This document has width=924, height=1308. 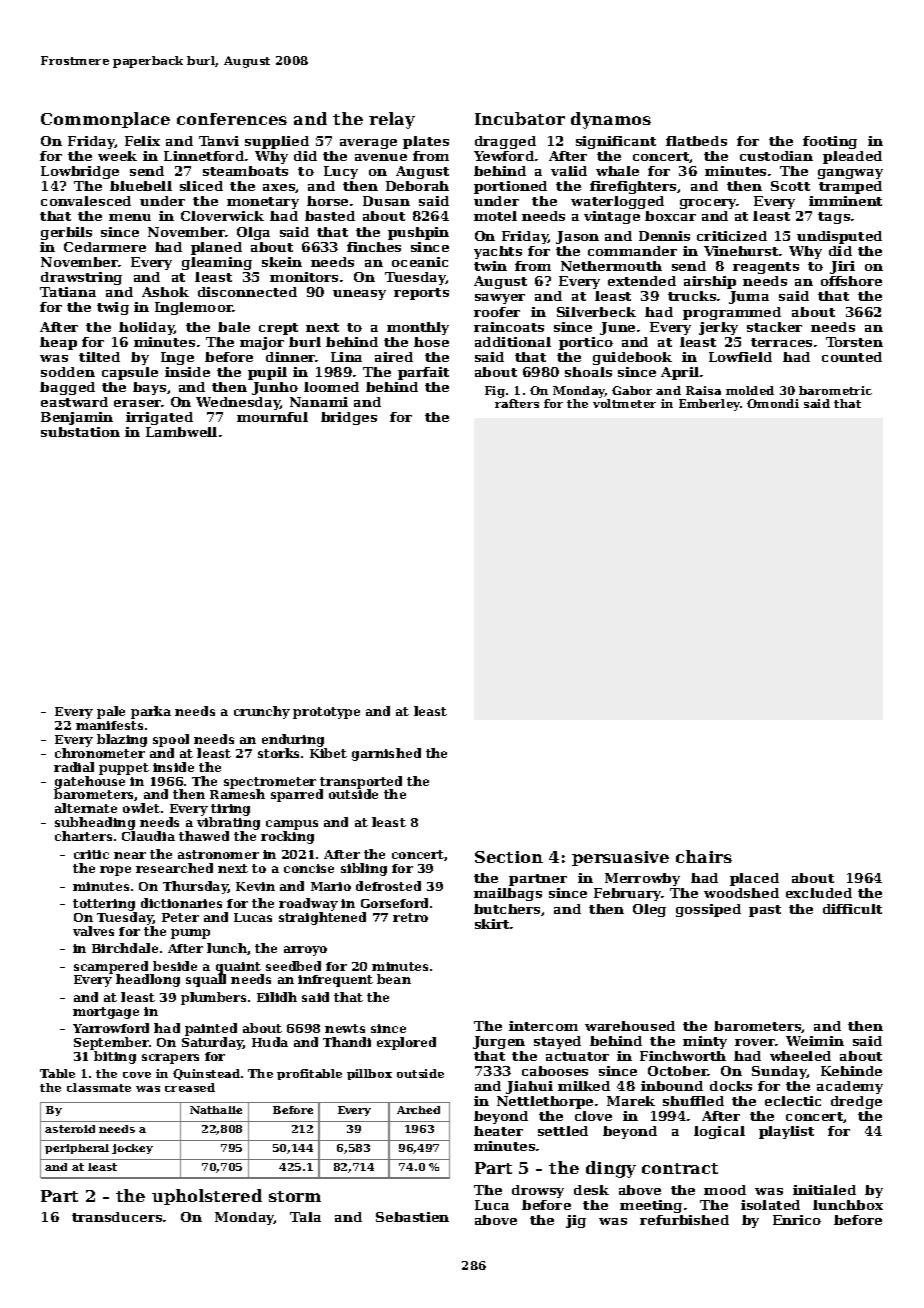 What do you see at coordinates (277, 142) in the document?
I see `supplied` at bounding box center [277, 142].
